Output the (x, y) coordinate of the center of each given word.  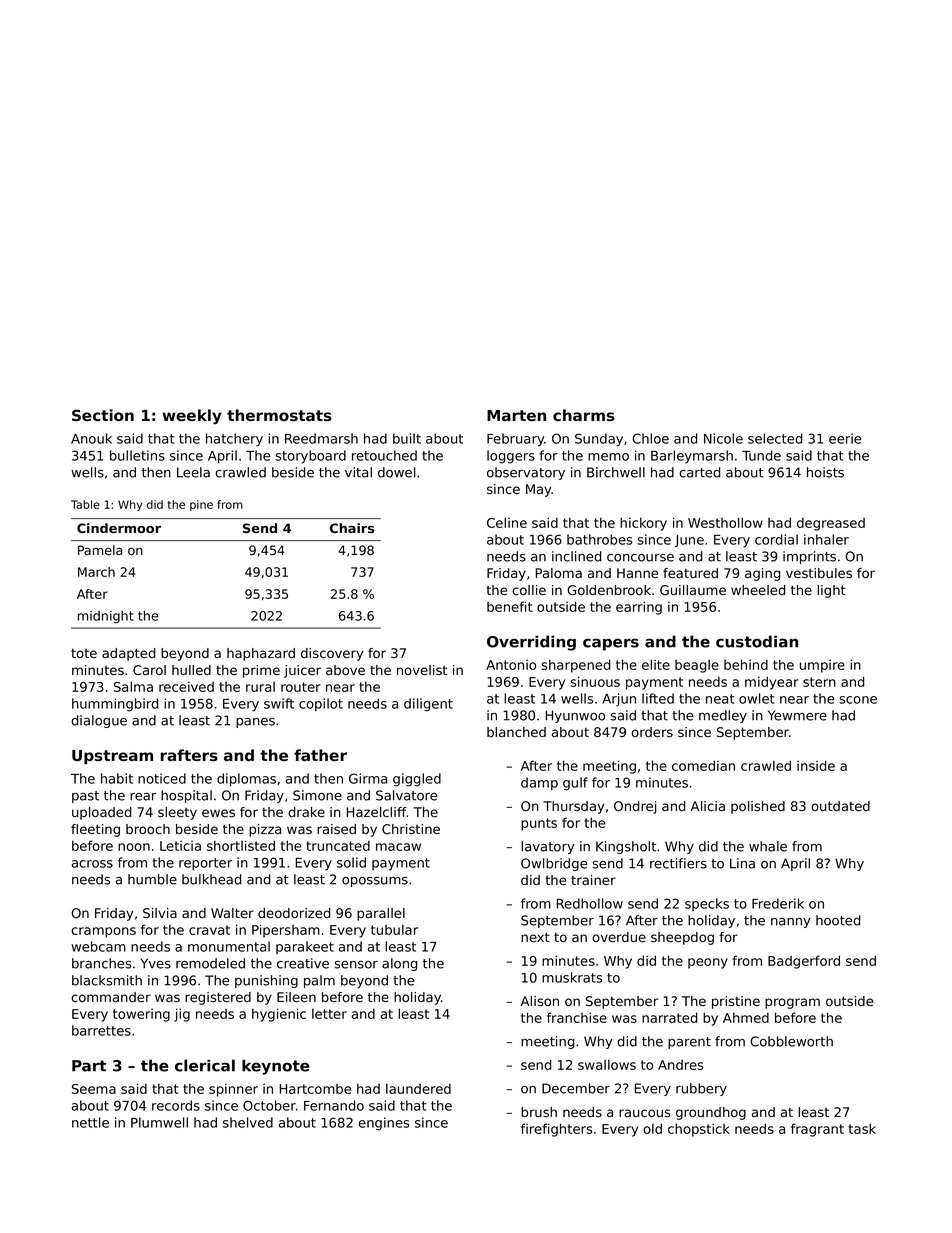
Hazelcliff (377, 812)
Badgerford (804, 962)
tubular (394, 929)
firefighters (556, 1130)
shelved (248, 1122)
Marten (516, 415)
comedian (703, 765)
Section (103, 415)
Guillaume (693, 590)
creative (303, 963)
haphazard (261, 654)
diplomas (246, 780)
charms (584, 415)
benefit (510, 606)
